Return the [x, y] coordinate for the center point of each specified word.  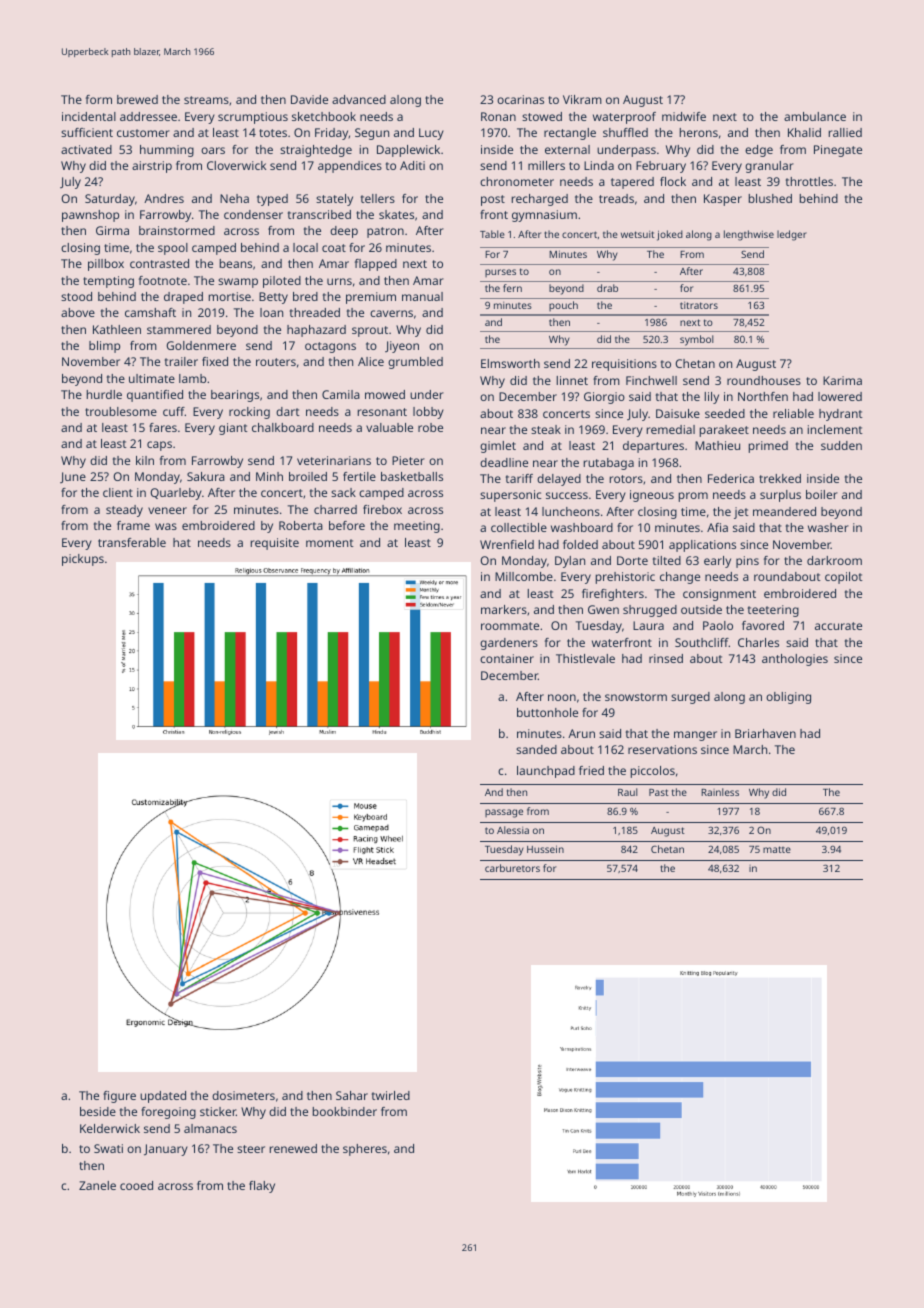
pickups [83, 560]
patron [385, 232]
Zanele [97, 1185]
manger [695, 736]
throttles [809, 181]
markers [504, 609]
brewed [137, 99]
